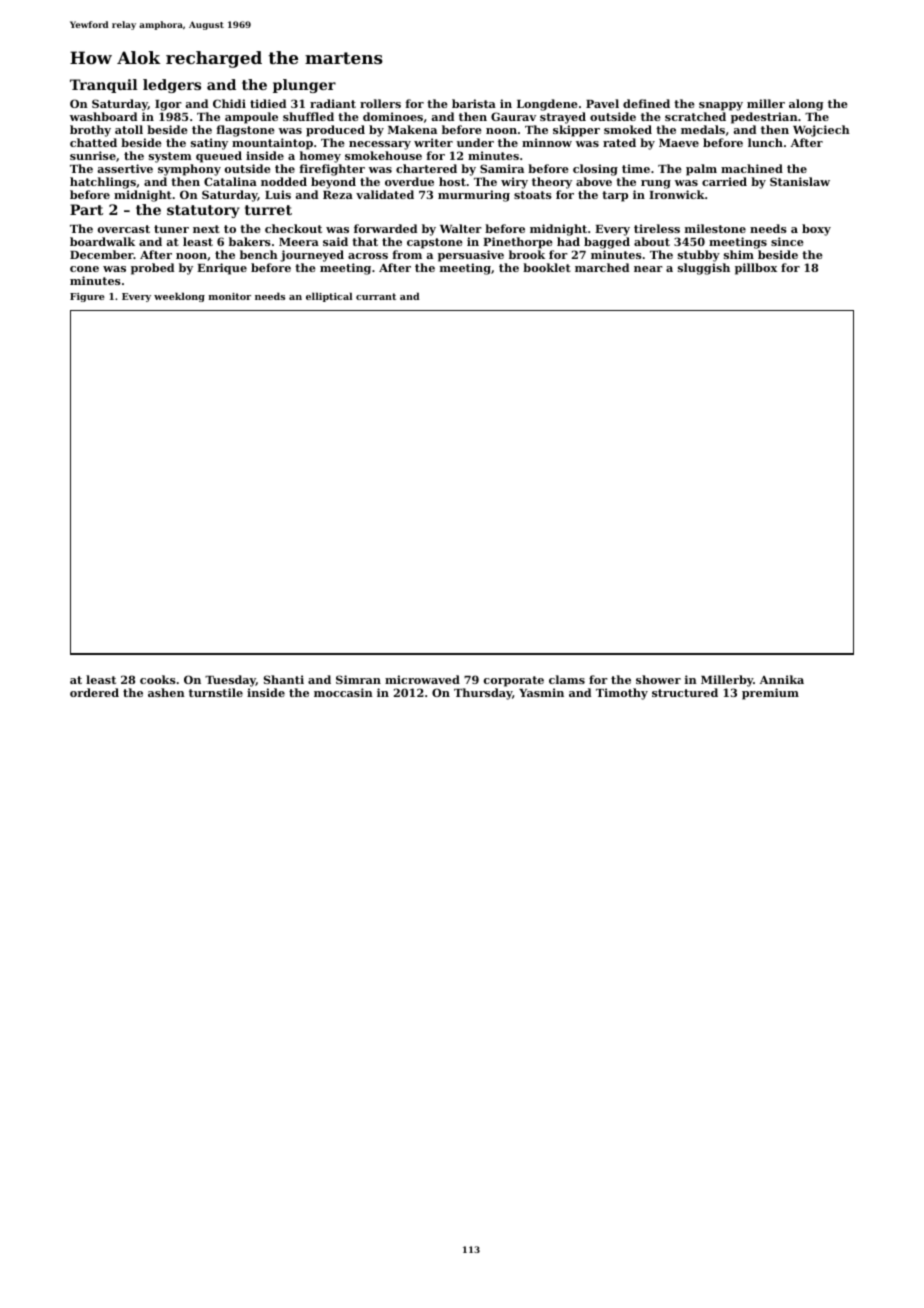  What do you see at coordinates (358, 679) in the screenshot?
I see `Simran` at bounding box center [358, 679].
